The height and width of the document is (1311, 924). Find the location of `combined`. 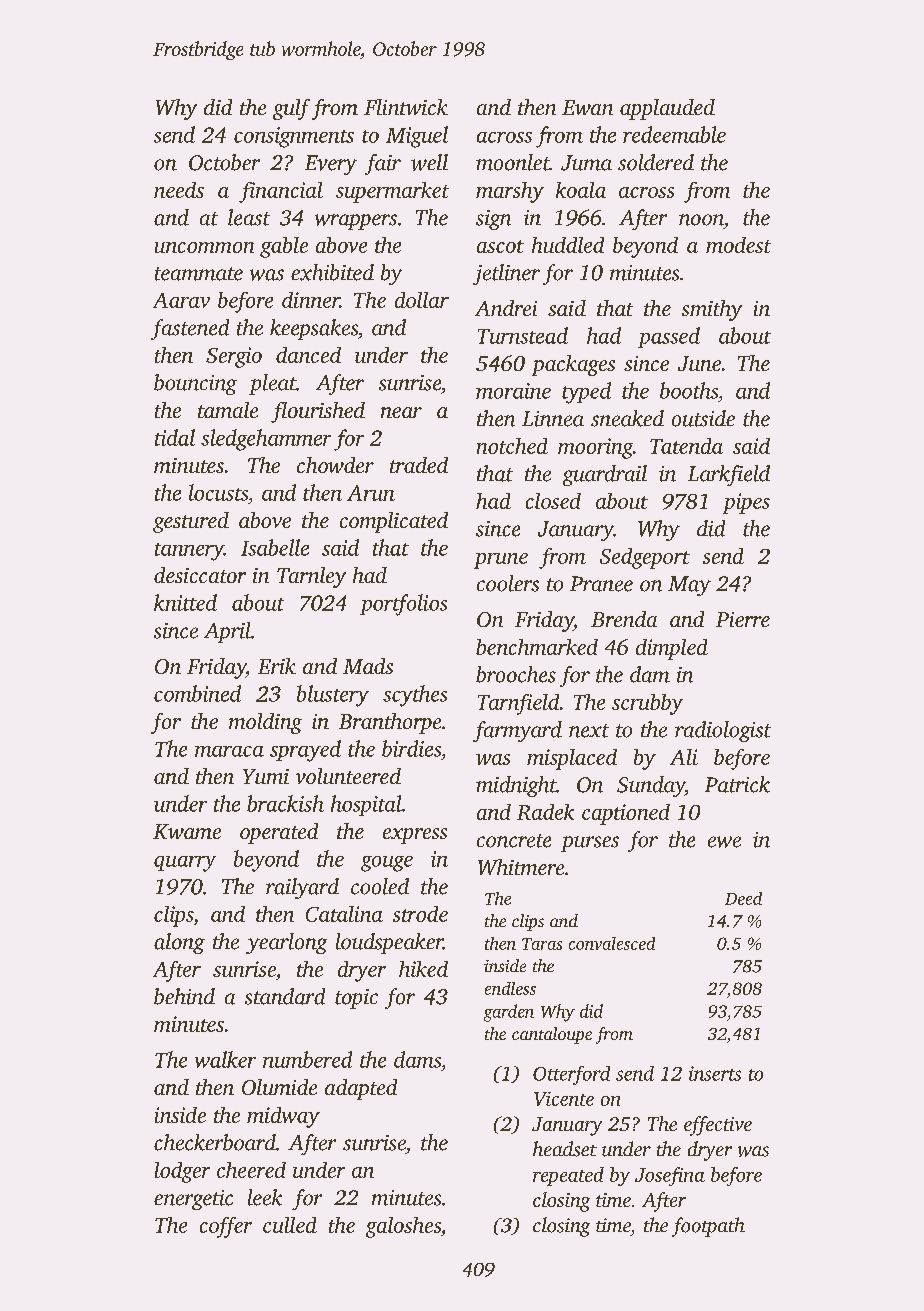

combined is located at coordinates (197, 693).
